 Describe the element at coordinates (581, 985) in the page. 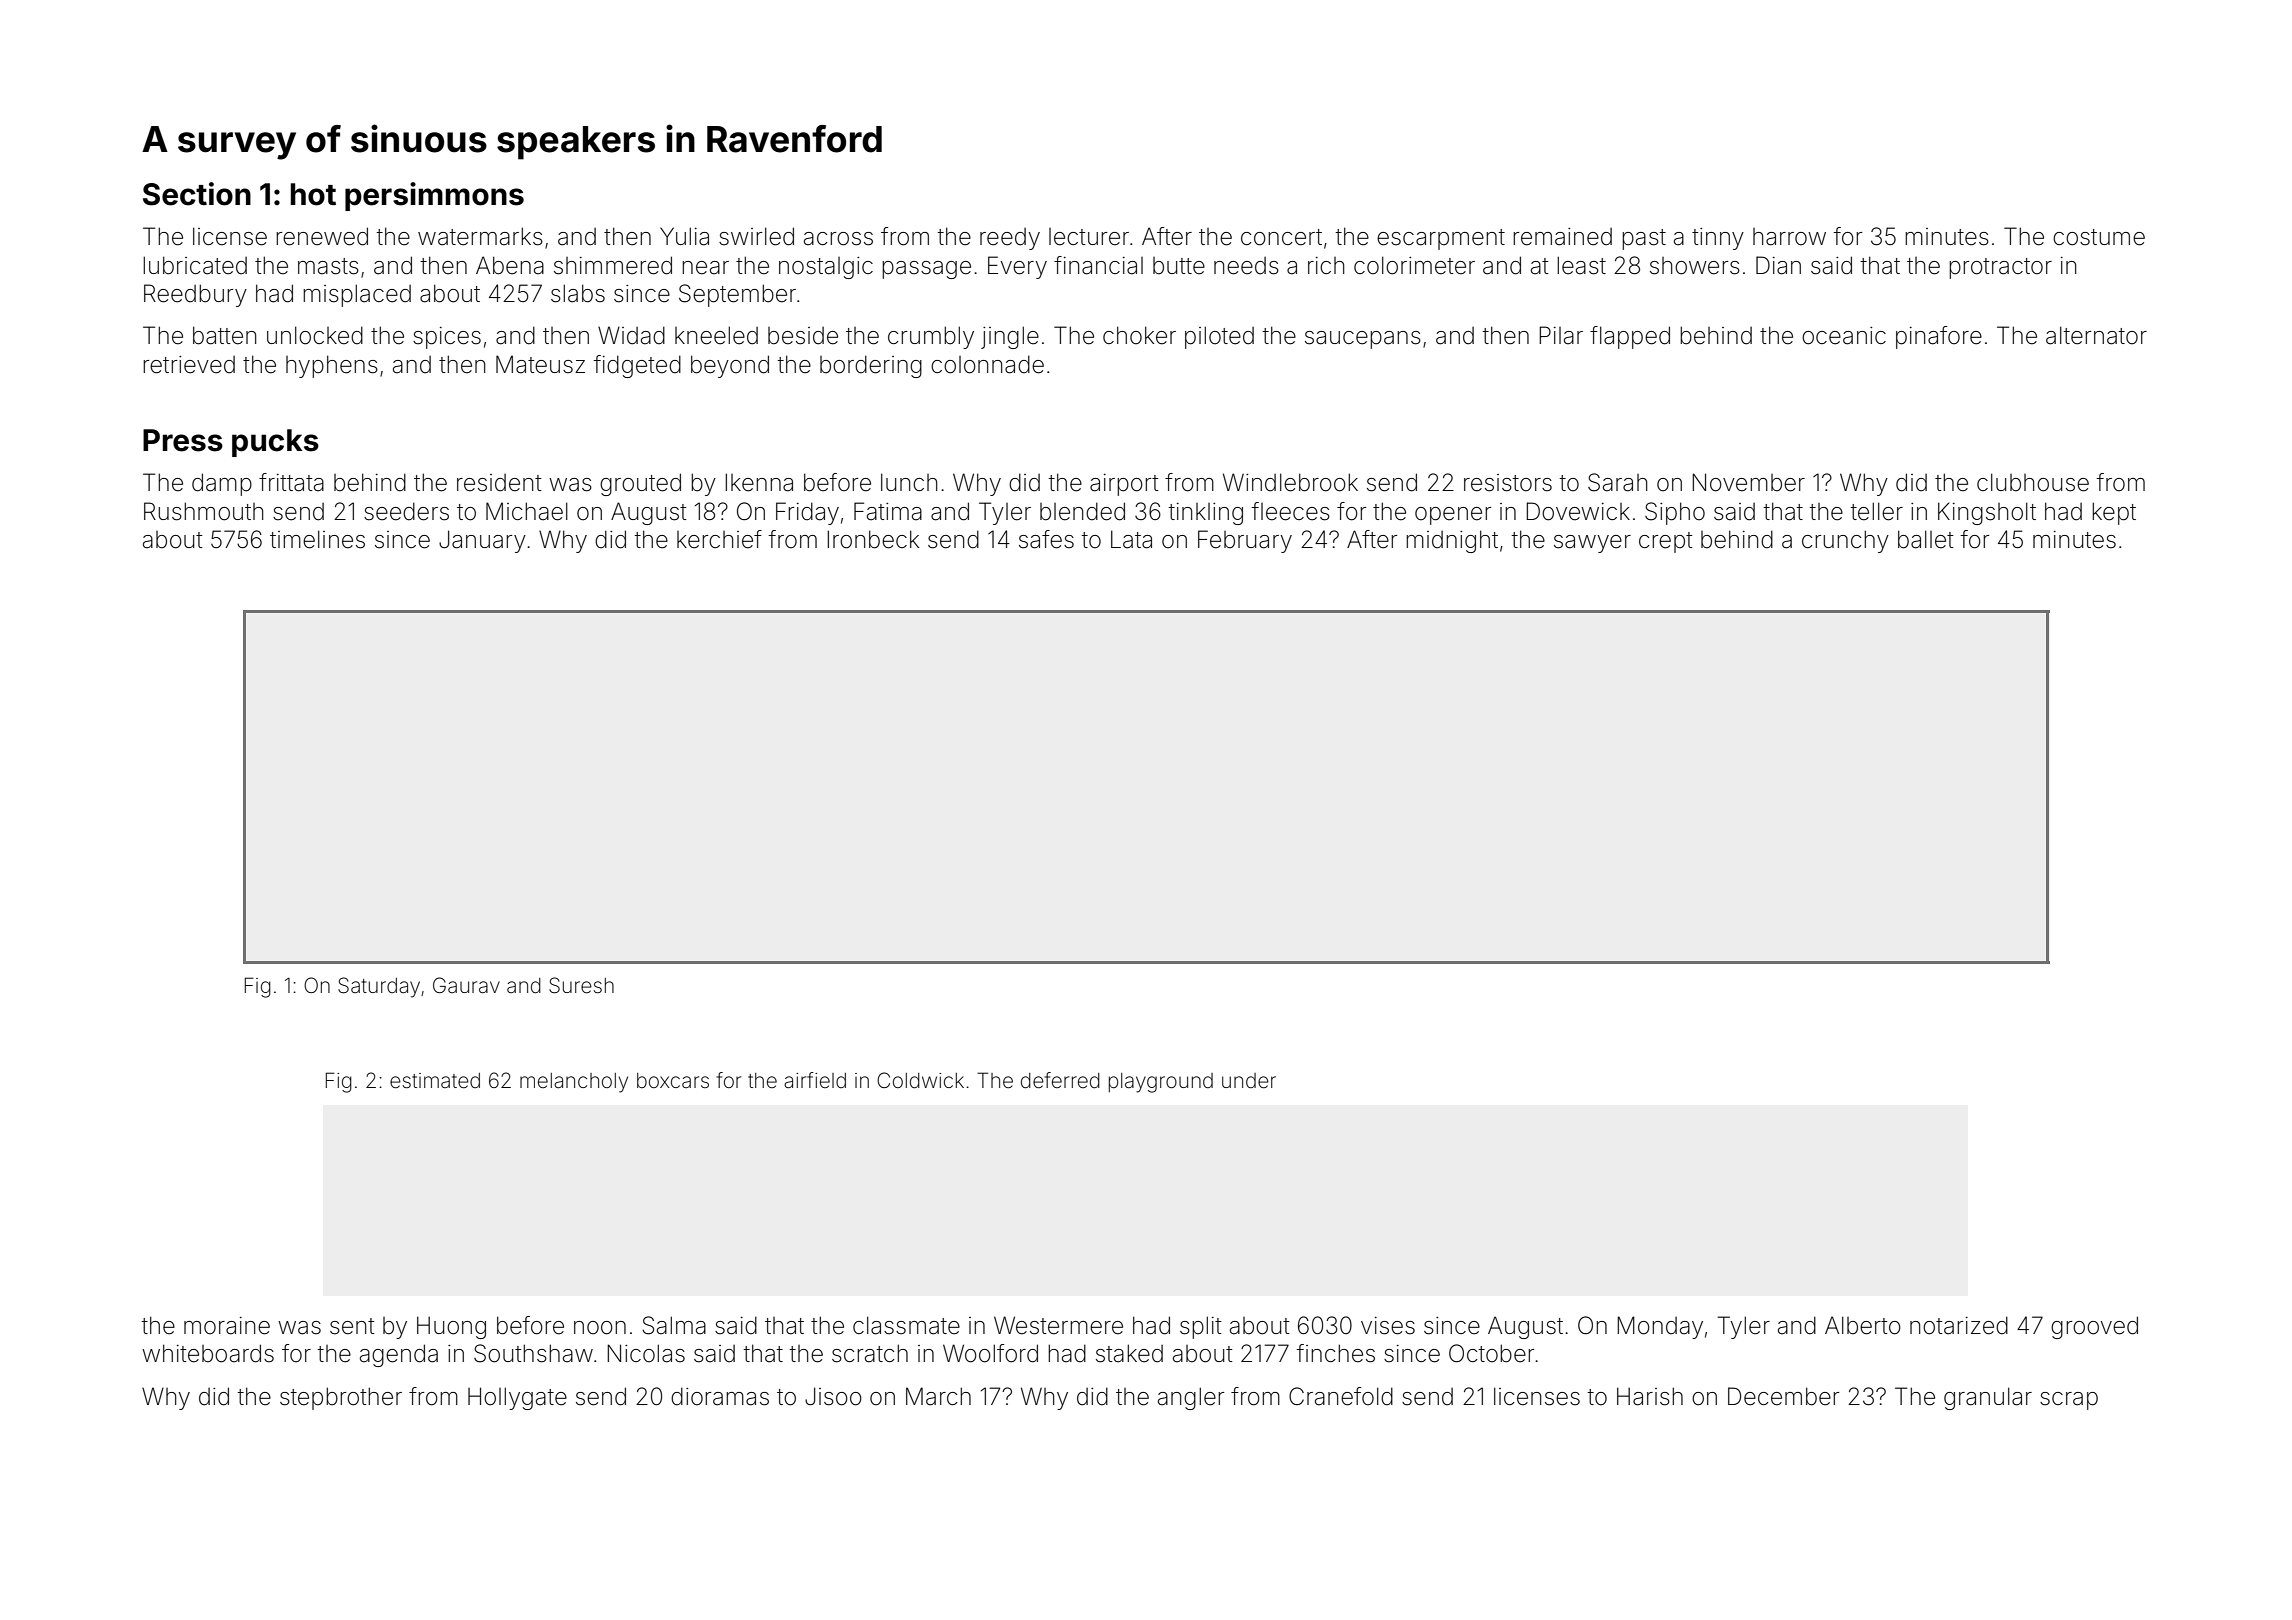

I see `Suresh` at that location.
